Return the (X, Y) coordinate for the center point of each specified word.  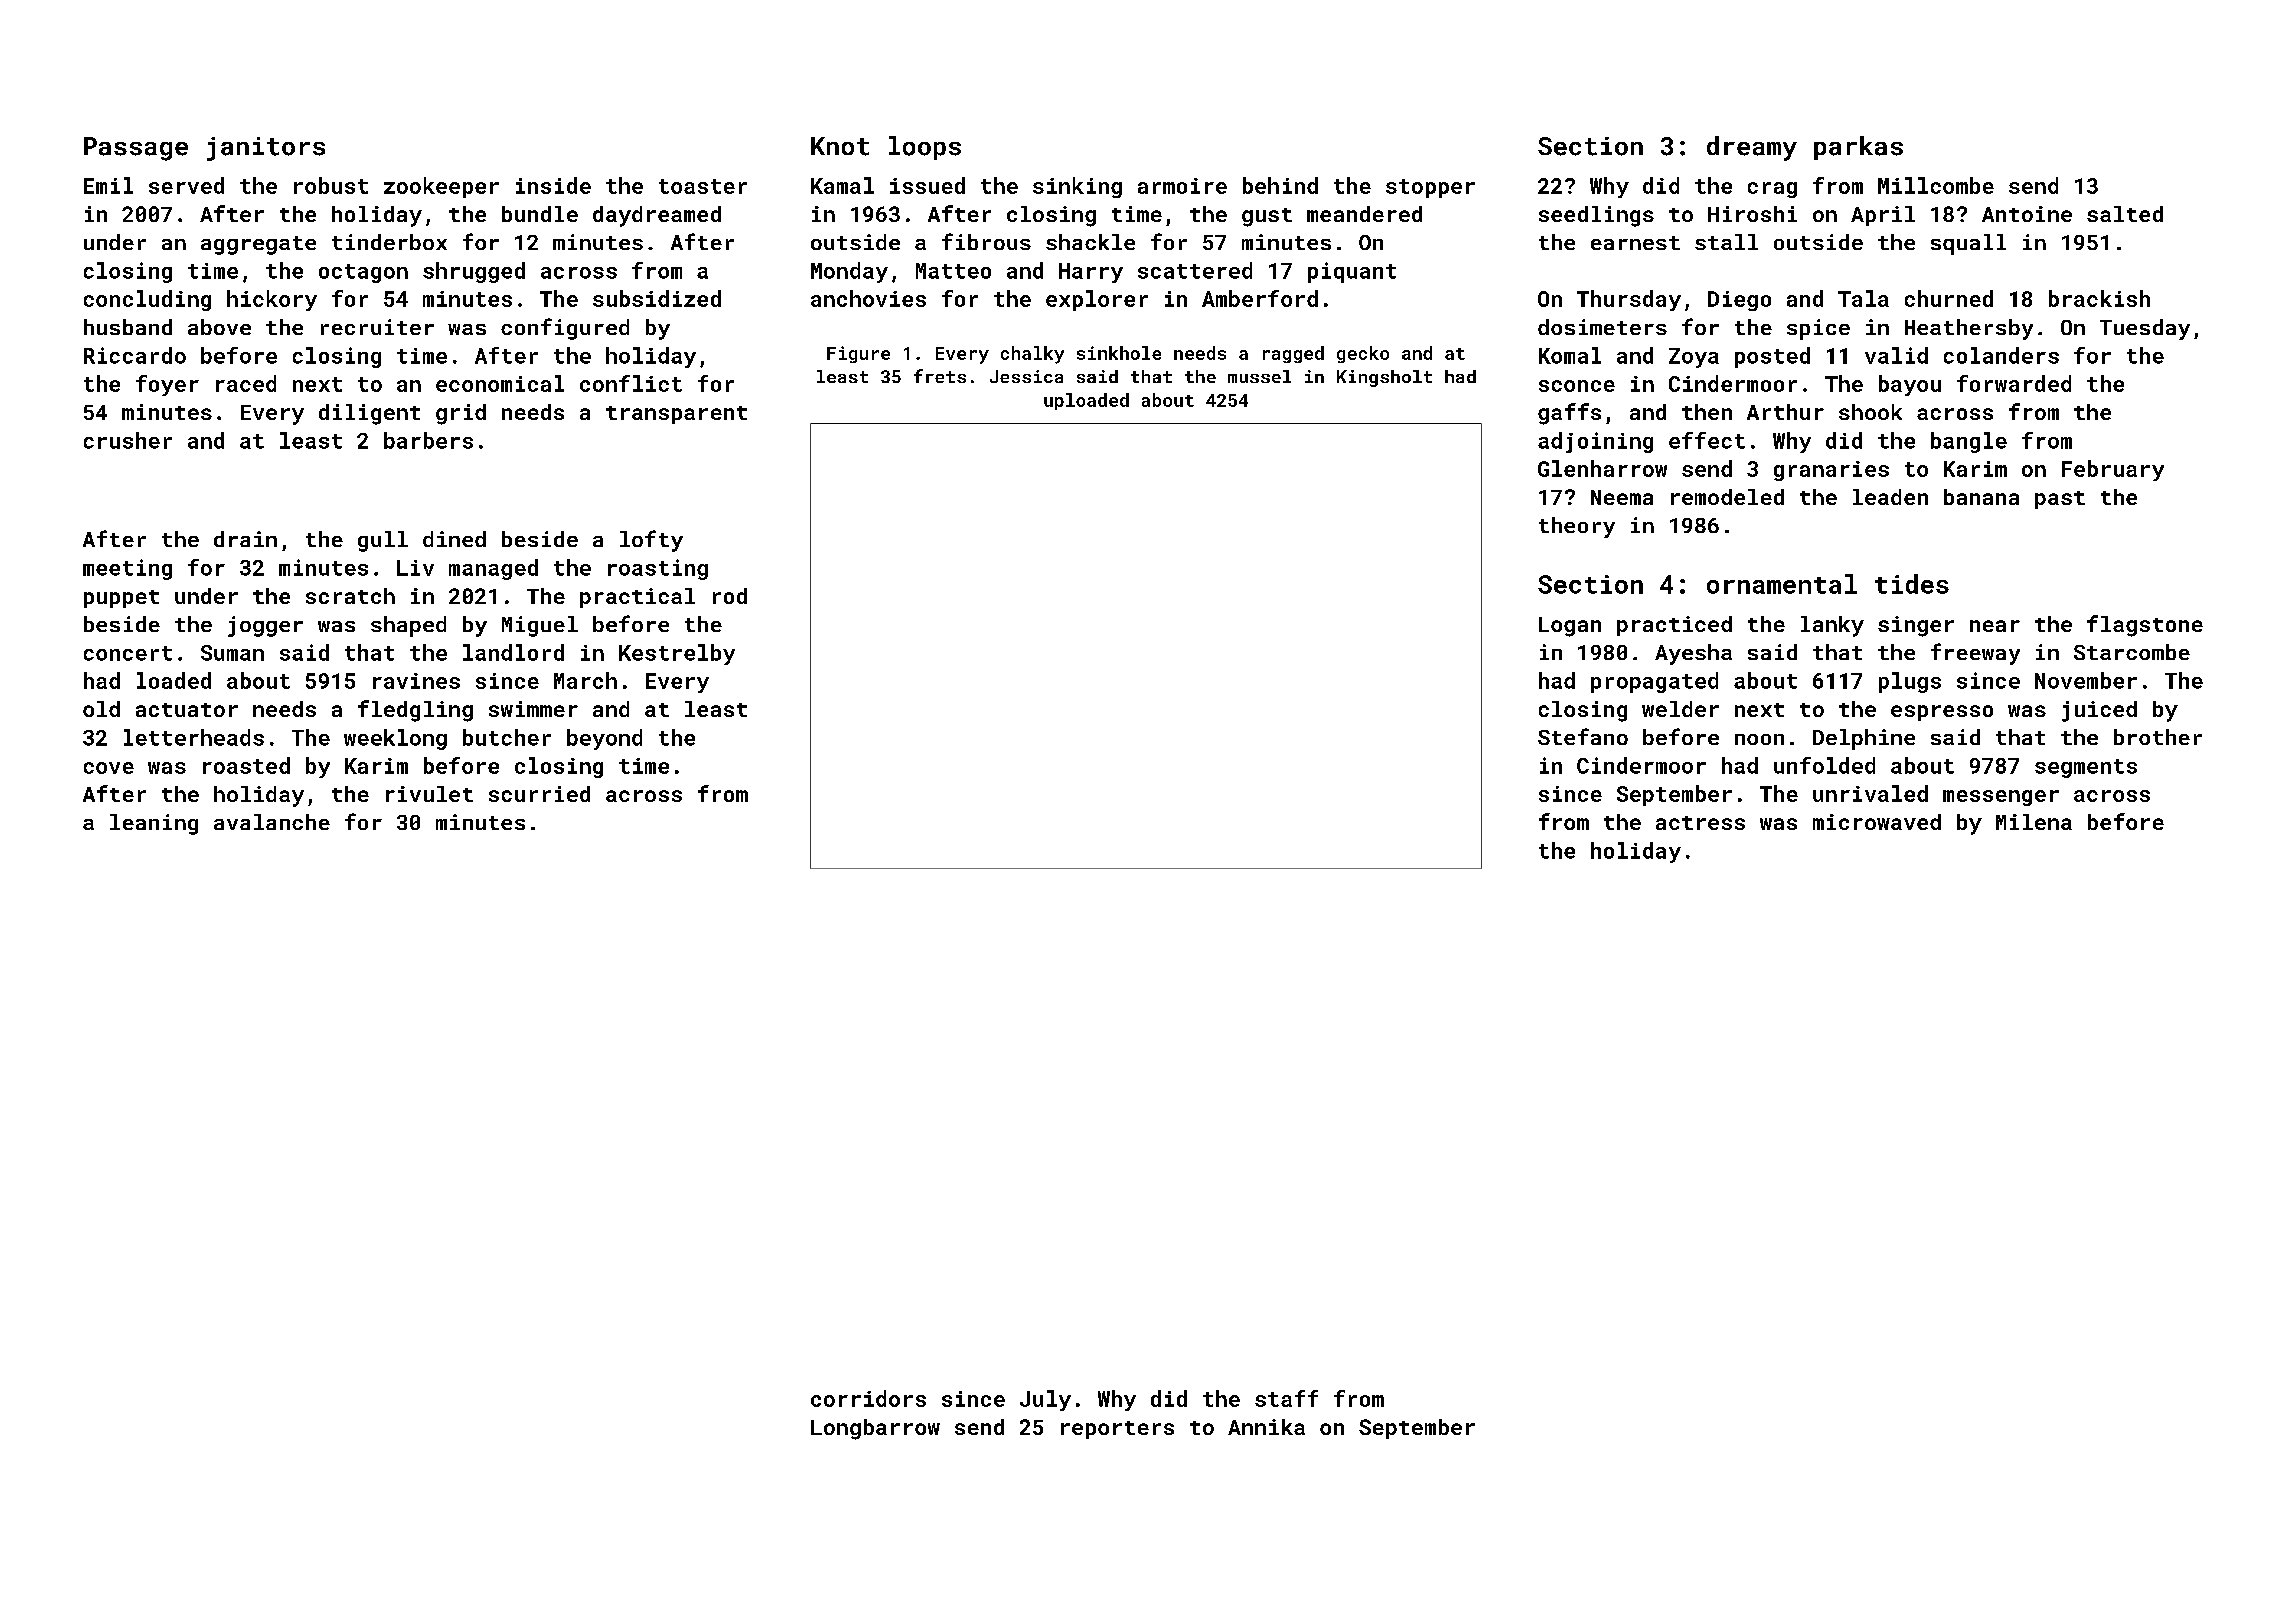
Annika (1266, 1427)
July (1045, 1400)
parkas (1858, 148)
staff (1286, 1398)
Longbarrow (875, 1429)
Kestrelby (677, 654)
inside (553, 185)
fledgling (415, 711)
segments (2086, 768)
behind (1280, 185)
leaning (154, 824)
